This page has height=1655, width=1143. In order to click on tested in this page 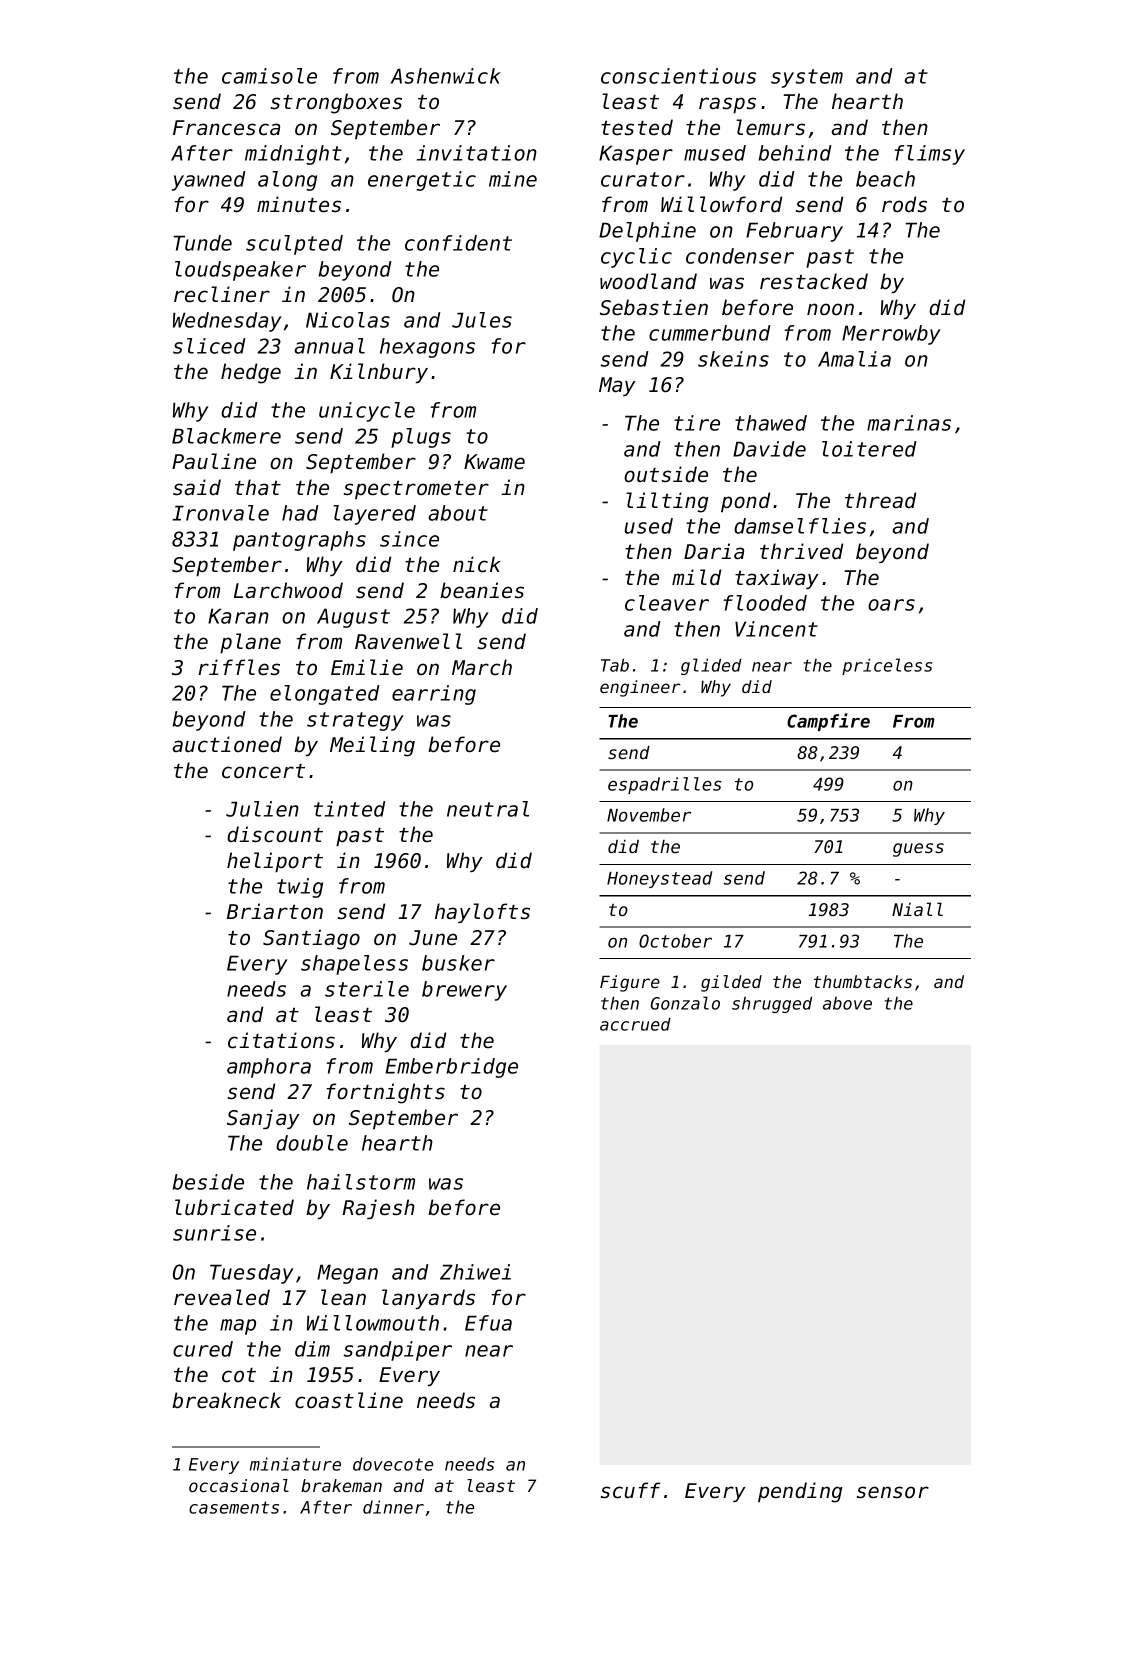, I will do `click(637, 127)`.
